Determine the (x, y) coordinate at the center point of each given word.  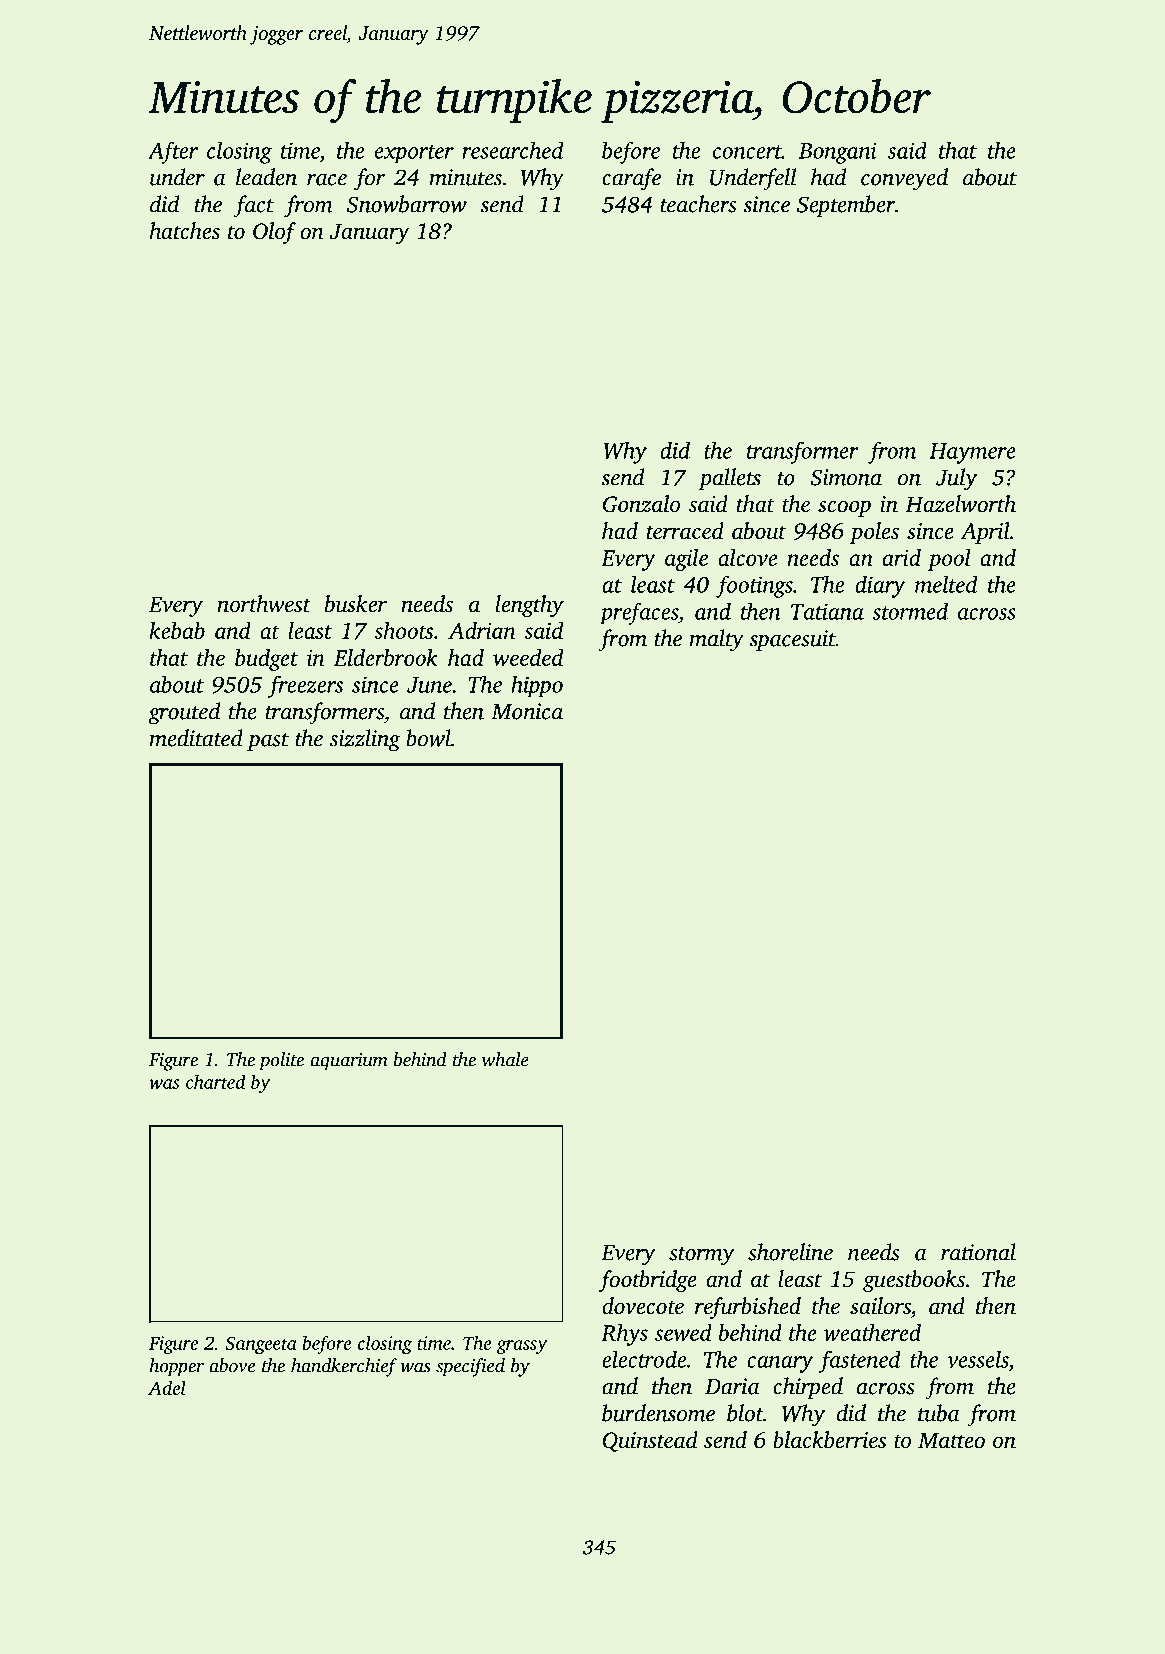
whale (505, 1059)
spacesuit (792, 640)
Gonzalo (641, 504)
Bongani (838, 153)
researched (512, 150)
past (268, 742)
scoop (844, 508)
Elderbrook (386, 657)
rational (978, 1252)
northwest (264, 604)
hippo (537, 686)
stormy (702, 1256)
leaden (266, 177)
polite (281, 1061)
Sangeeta (261, 1345)
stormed (910, 611)
